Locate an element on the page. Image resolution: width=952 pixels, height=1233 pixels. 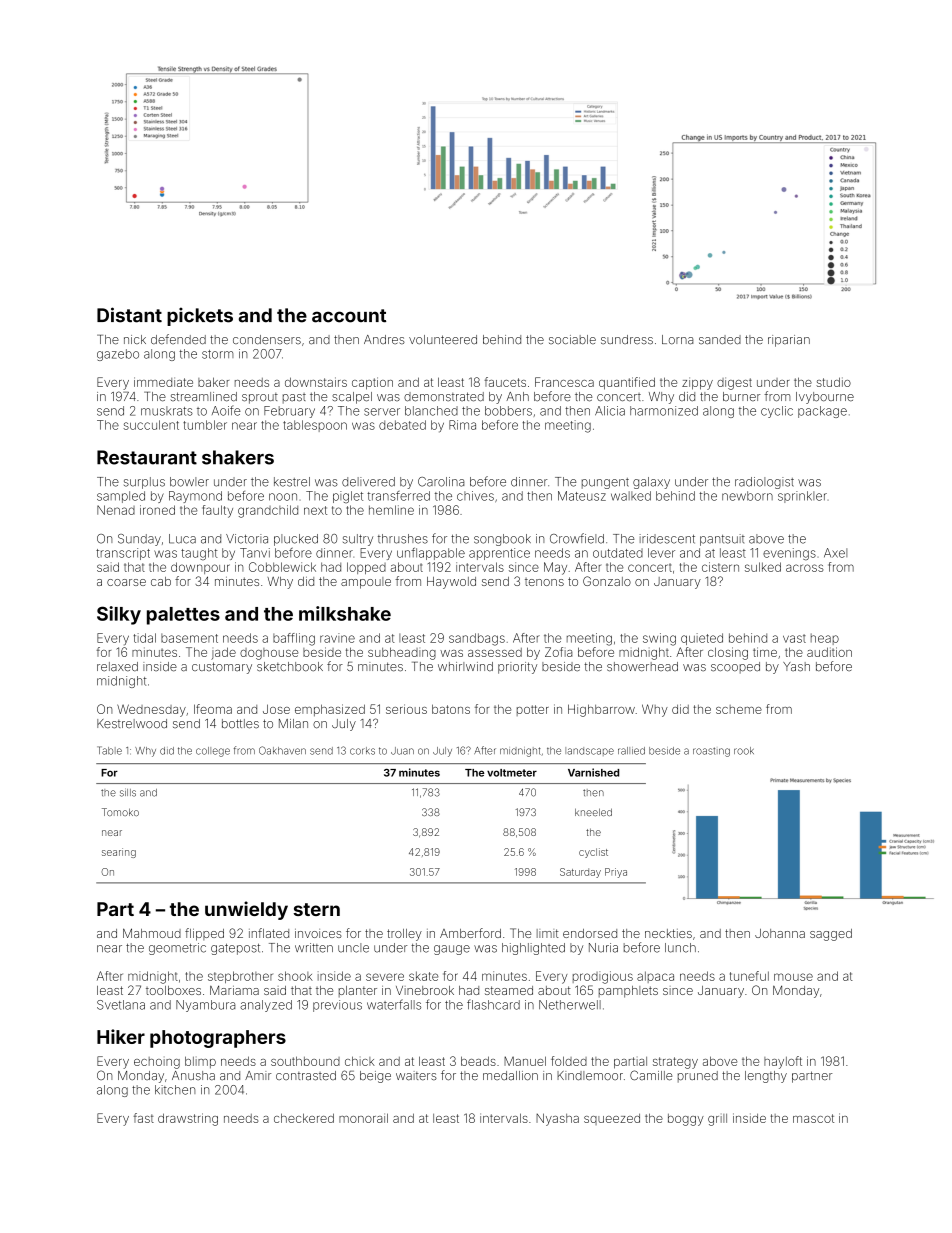
Axel is located at coordinates (835, 553).
